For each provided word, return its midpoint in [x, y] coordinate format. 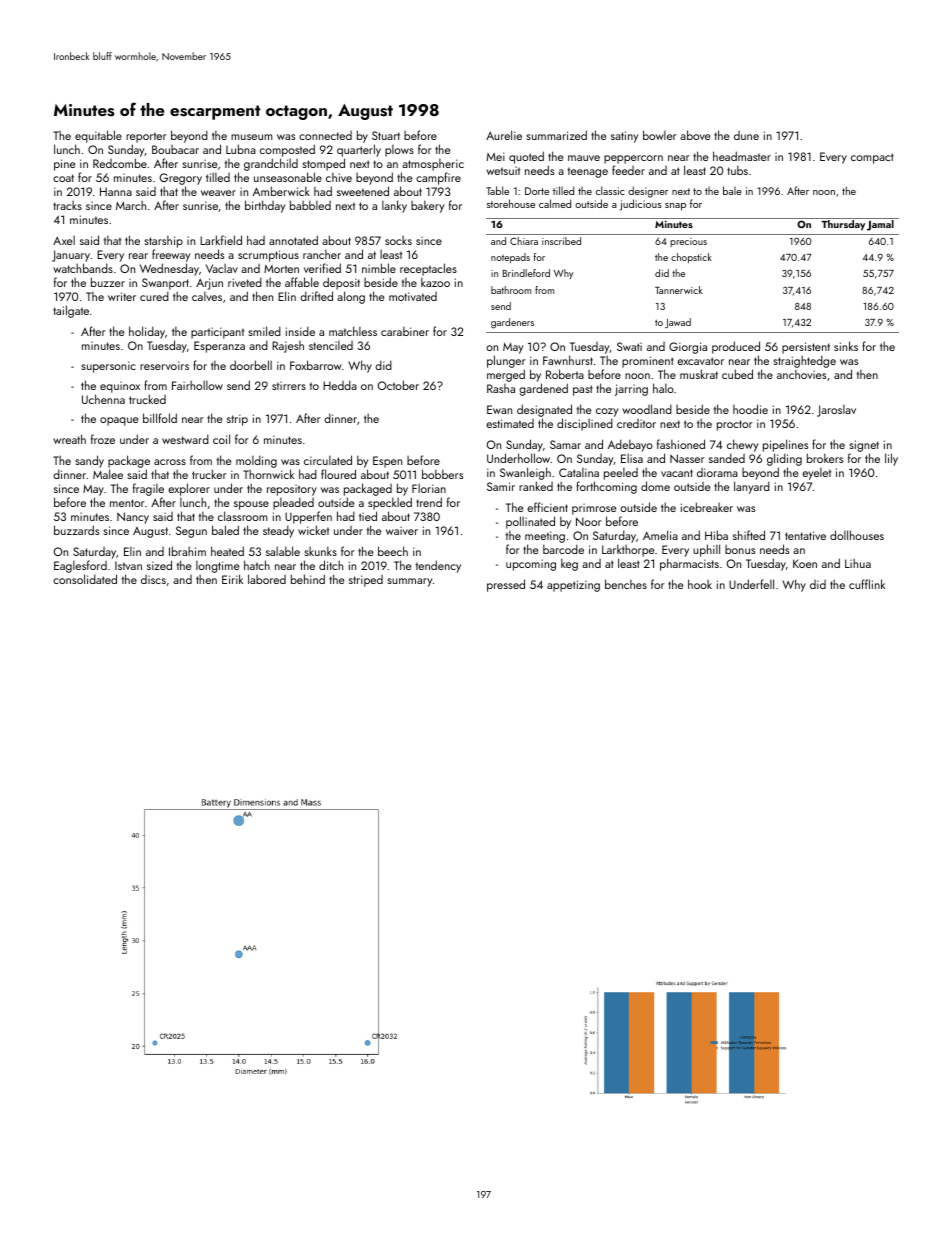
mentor [127, 503]
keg [569, 564]
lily [891, 459]
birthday [265, 206]
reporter [146, 138]
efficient [547, 507]
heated [227, 551]
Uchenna [103, 399]
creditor [636, 423]
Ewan [499, 409]
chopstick [691, 258]
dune [746, 135]
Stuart [386, 135]
